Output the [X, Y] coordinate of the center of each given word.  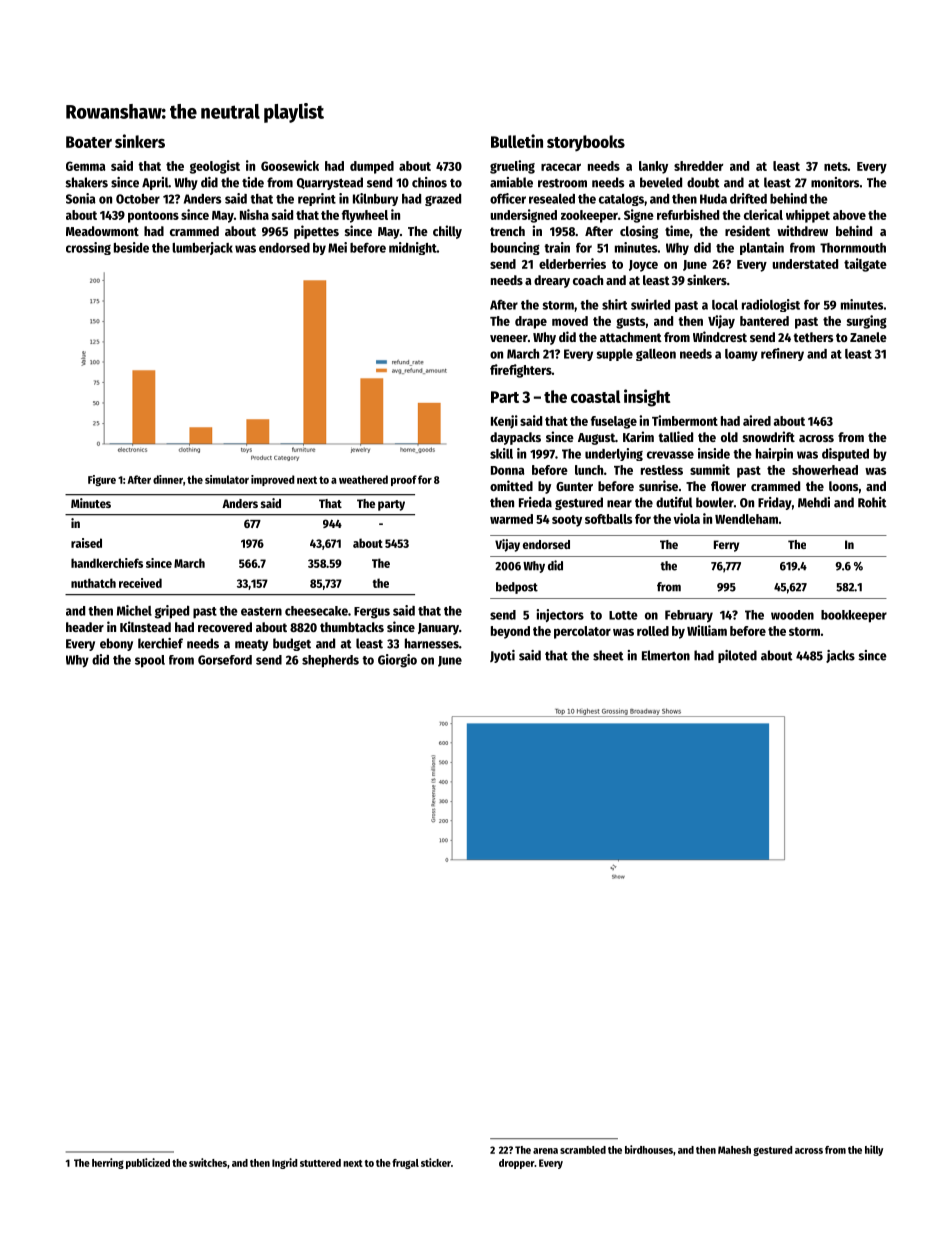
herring [108, 1163]
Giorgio [397, 661]
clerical [763, 214]
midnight [413, 248]
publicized [148, 1163]
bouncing [515, 248]
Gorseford [225, 660]
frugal [405, 1164]
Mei [337, 247]
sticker [436, 1162]
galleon [656, 355]
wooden [792, 615]
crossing [88, 248]
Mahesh [734, 1150]
